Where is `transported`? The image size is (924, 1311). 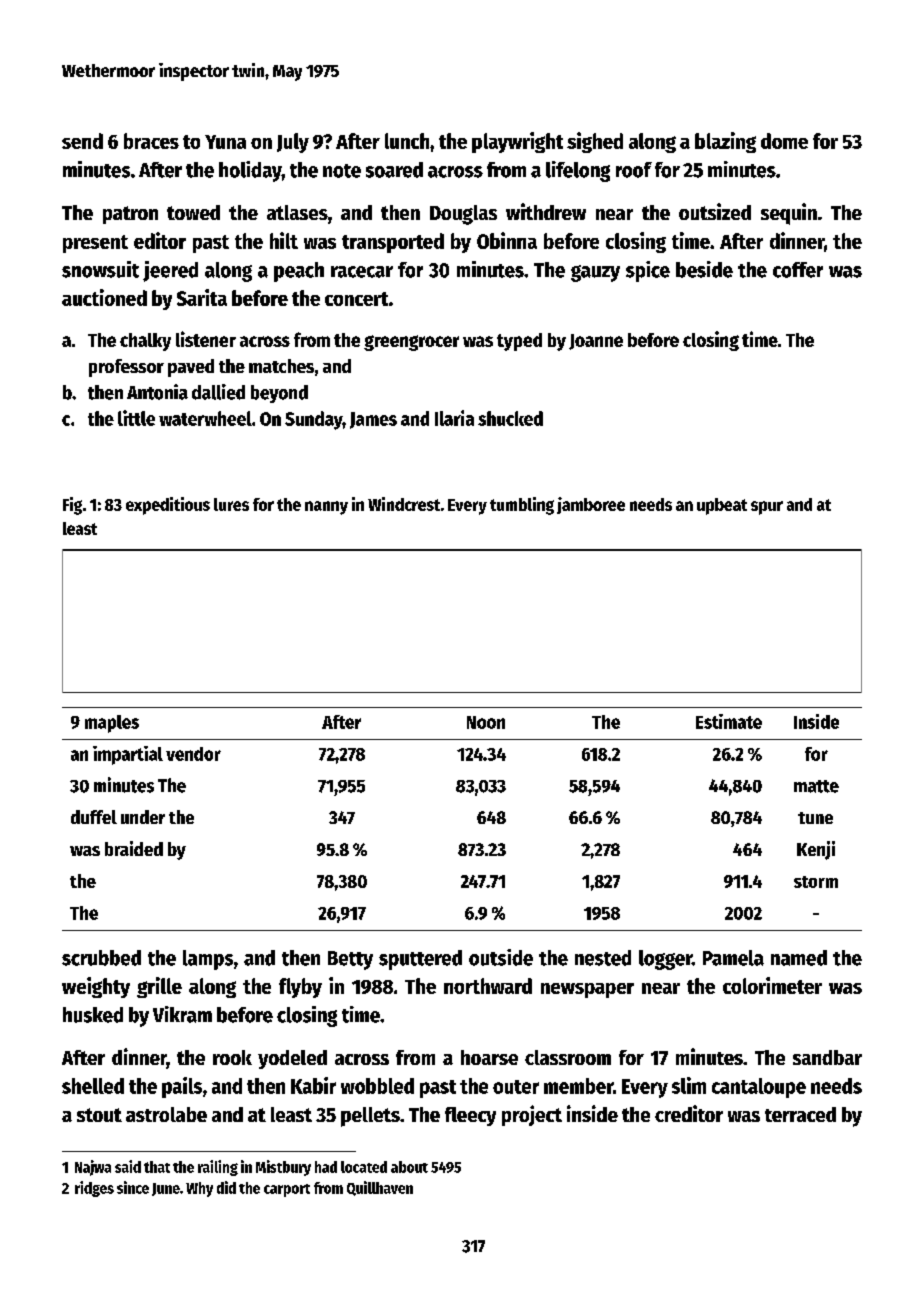 transported is located at coordinates (393, 243).
